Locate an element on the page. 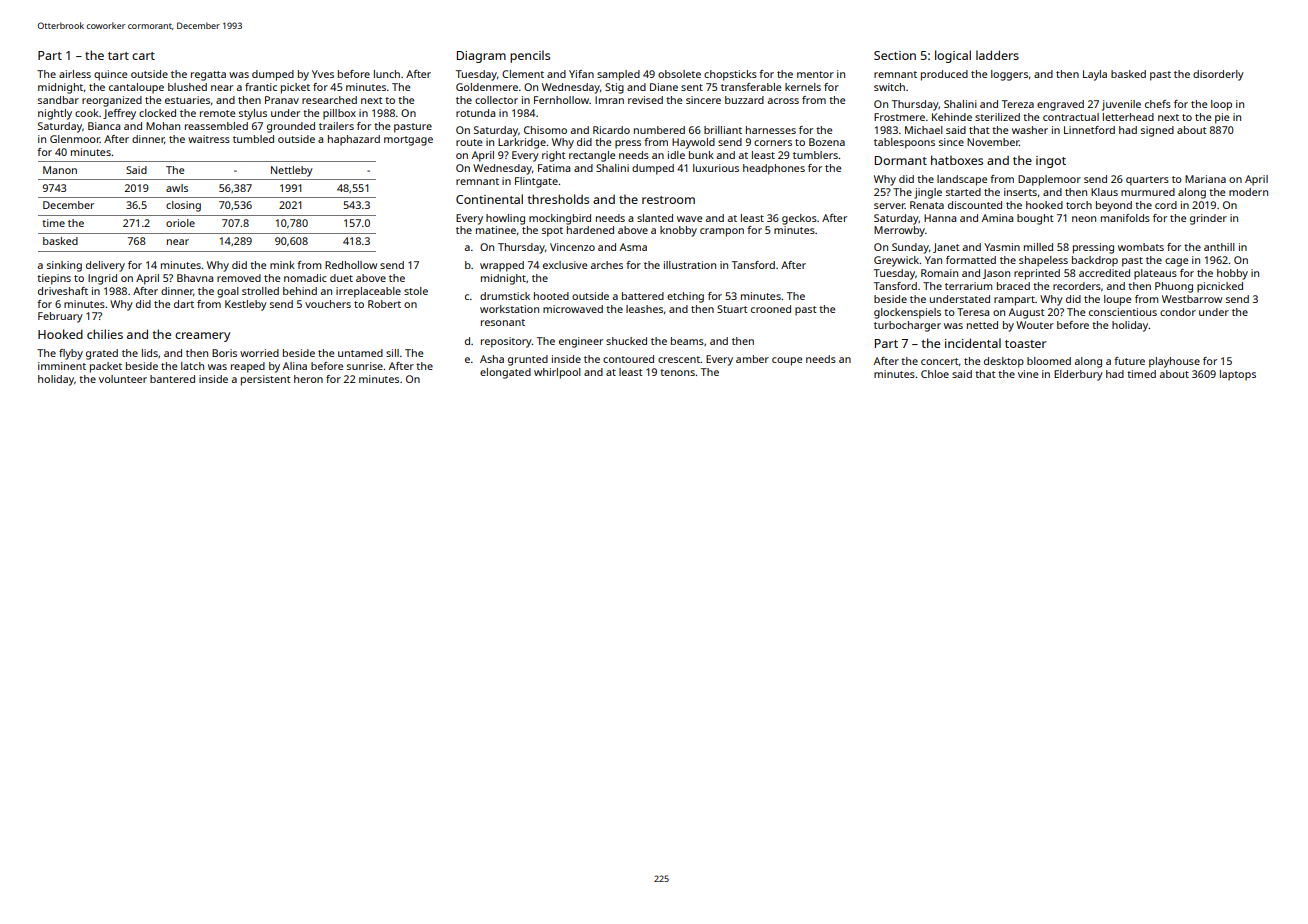 This document has width=1308, height=924. grinder is located at coordinates (1208, 219).
